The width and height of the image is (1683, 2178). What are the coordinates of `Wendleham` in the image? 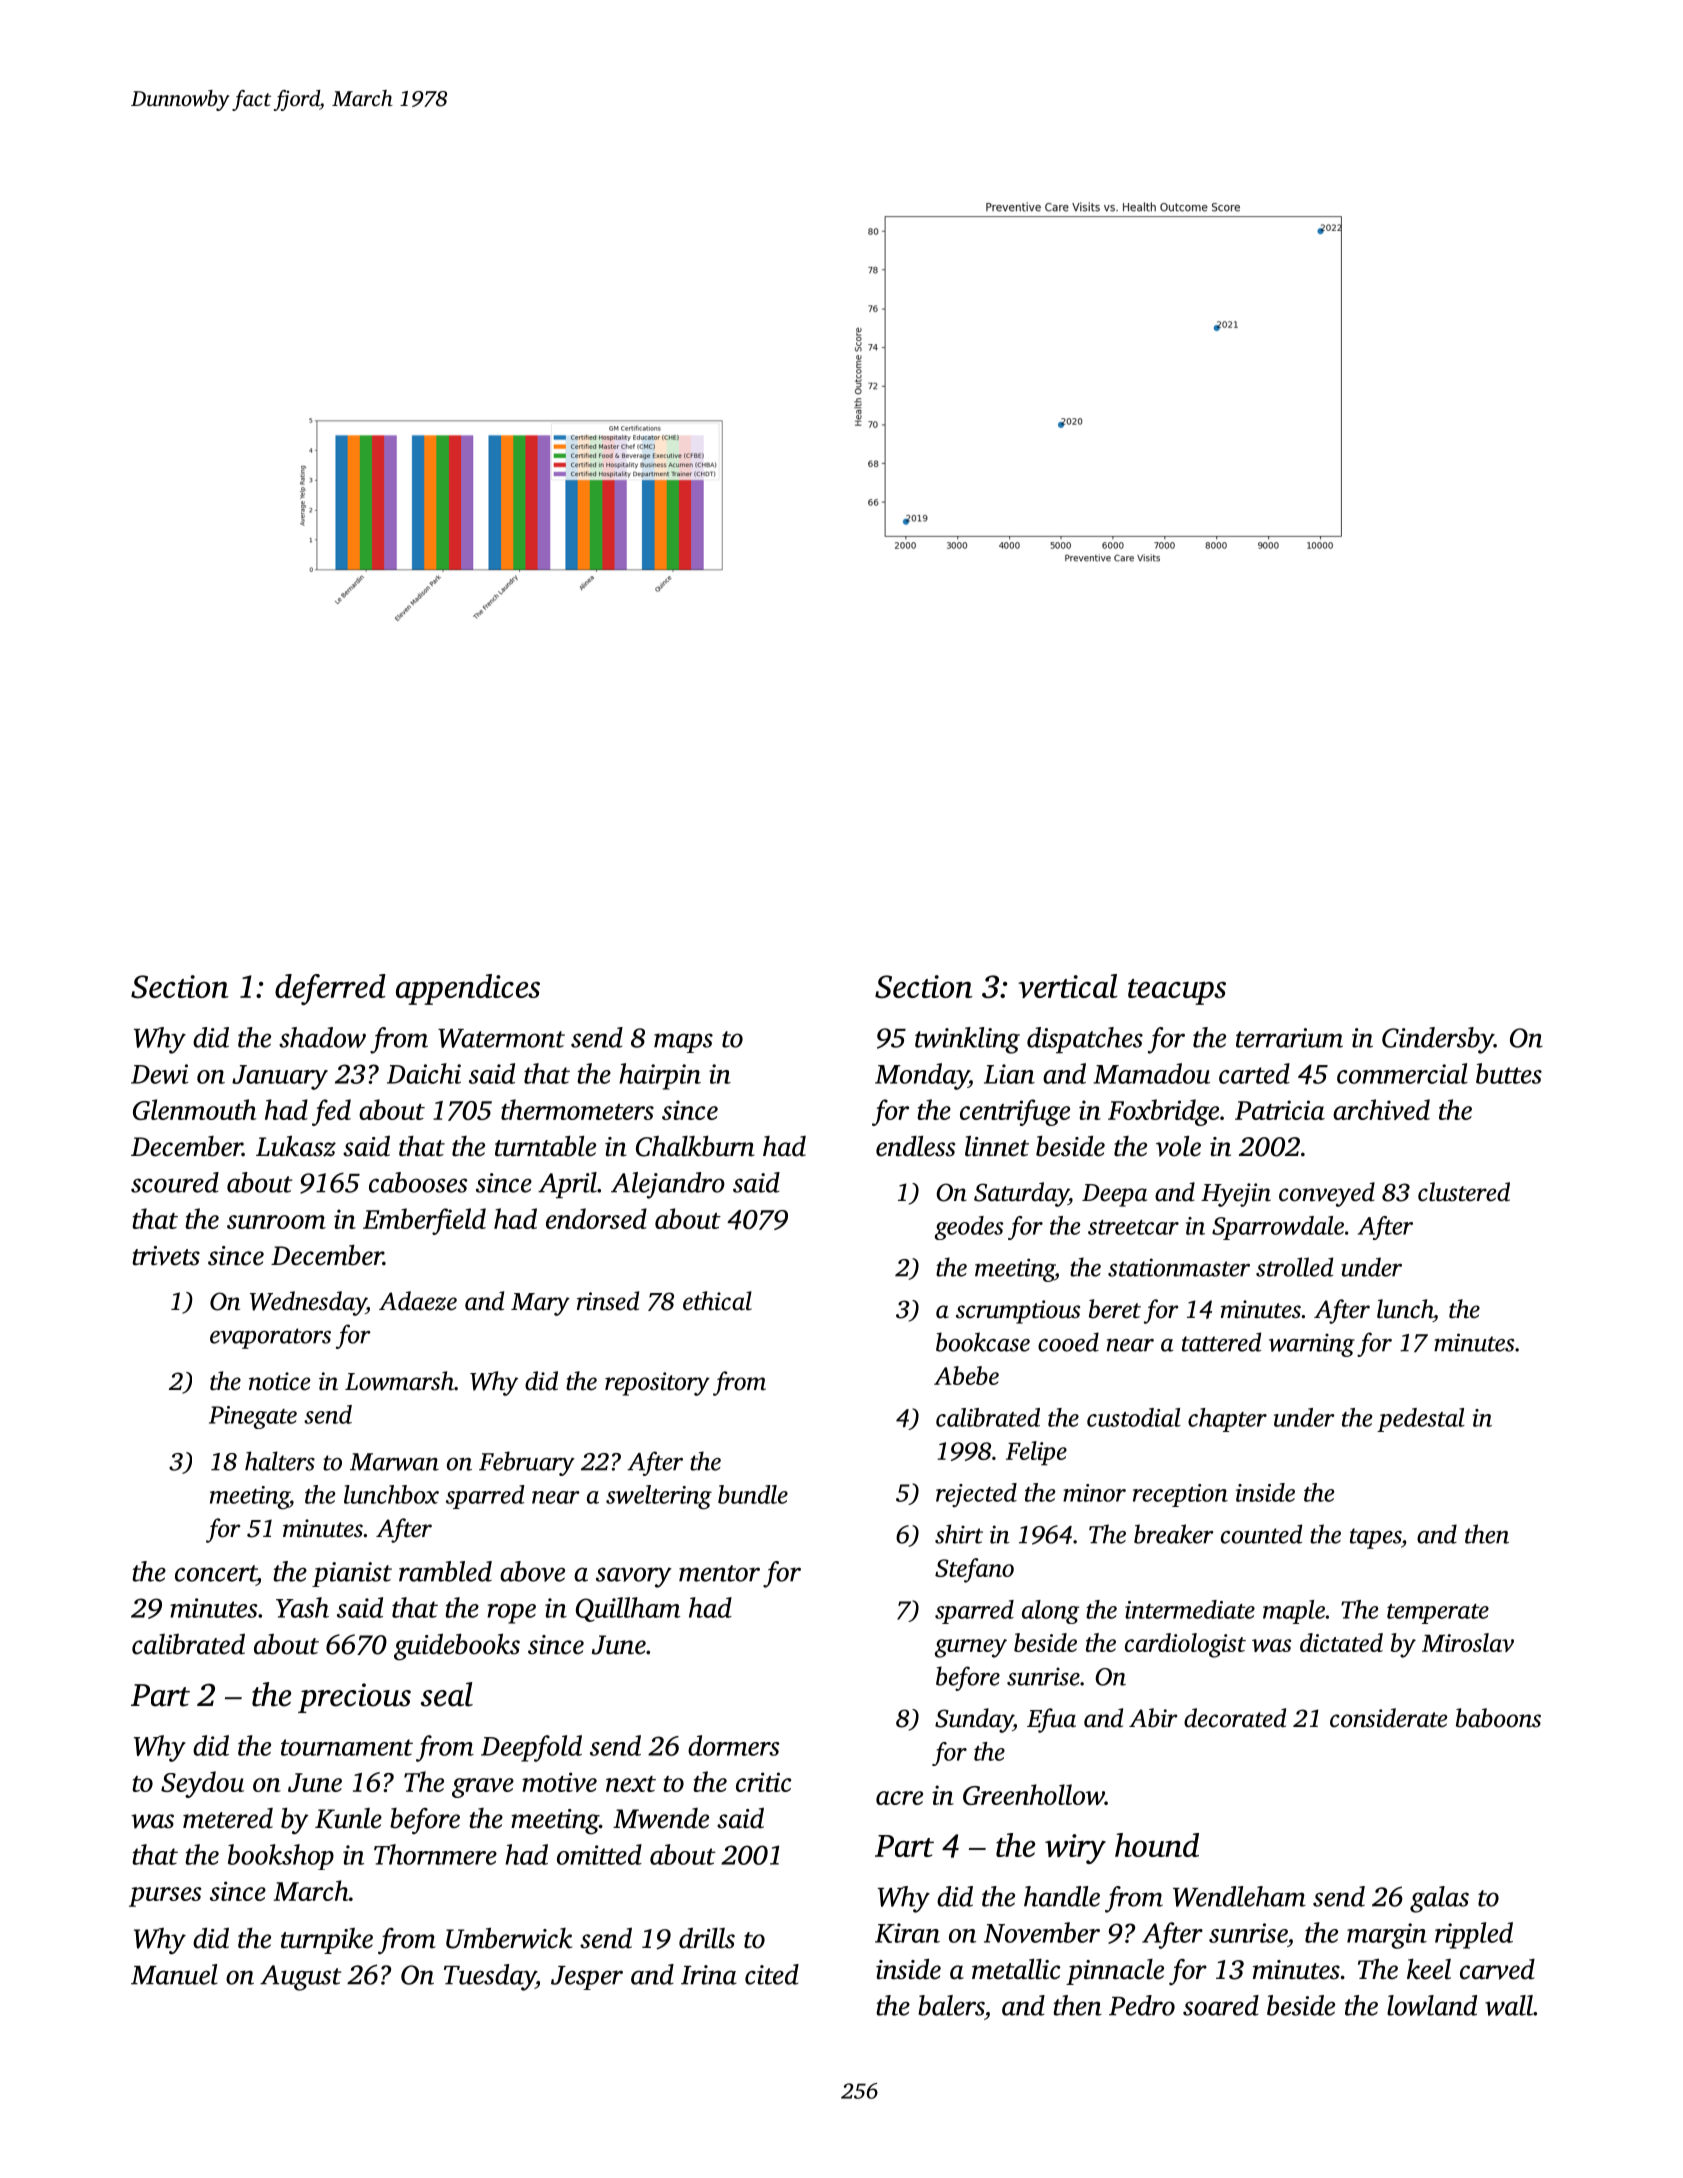 It's located at (1239, 1896).
